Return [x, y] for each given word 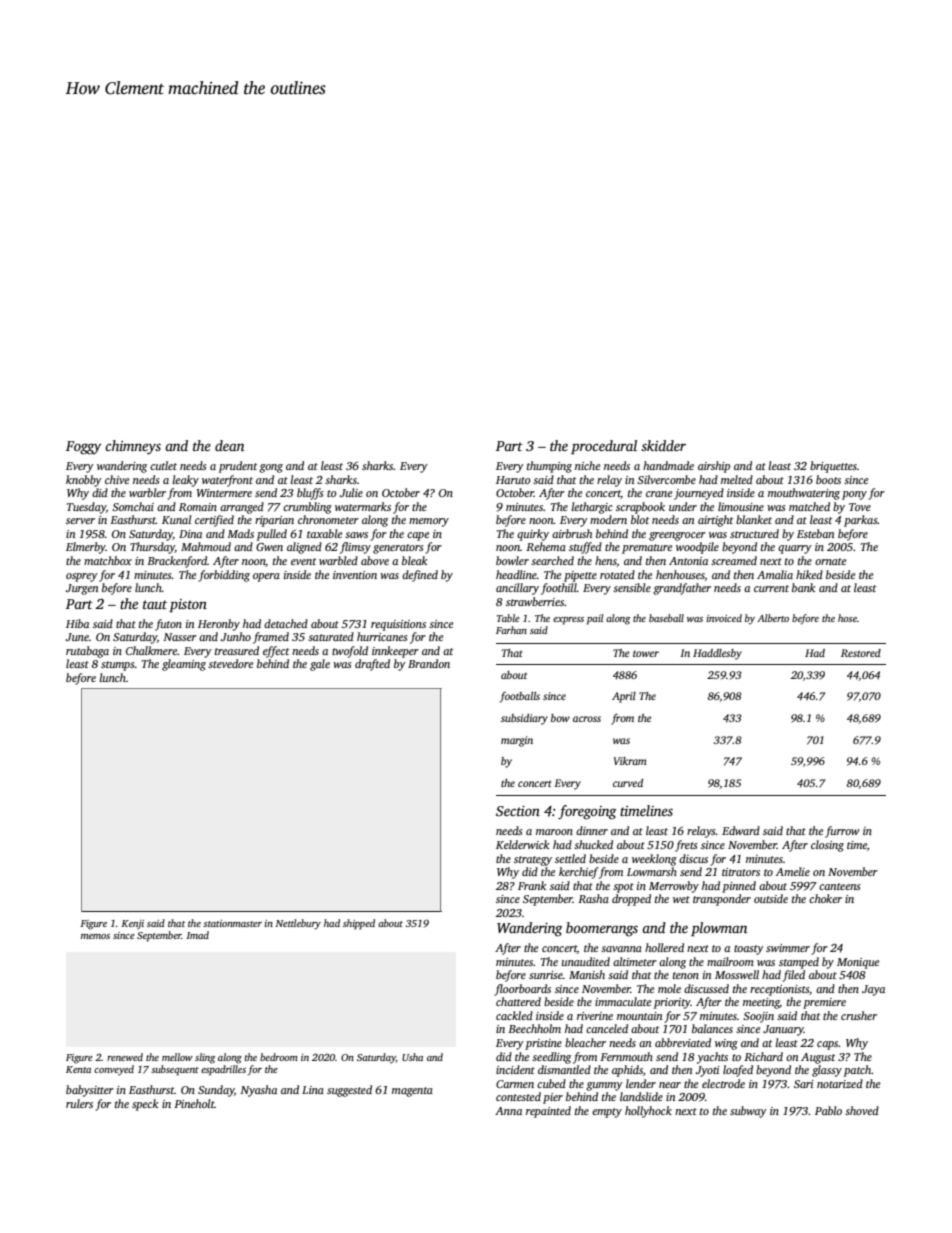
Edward [741, 830]
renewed [125, 1057]
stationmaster [232, 923]
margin [517, 741]
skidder [663, 445]
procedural [604, 447]
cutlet [163, 465]
